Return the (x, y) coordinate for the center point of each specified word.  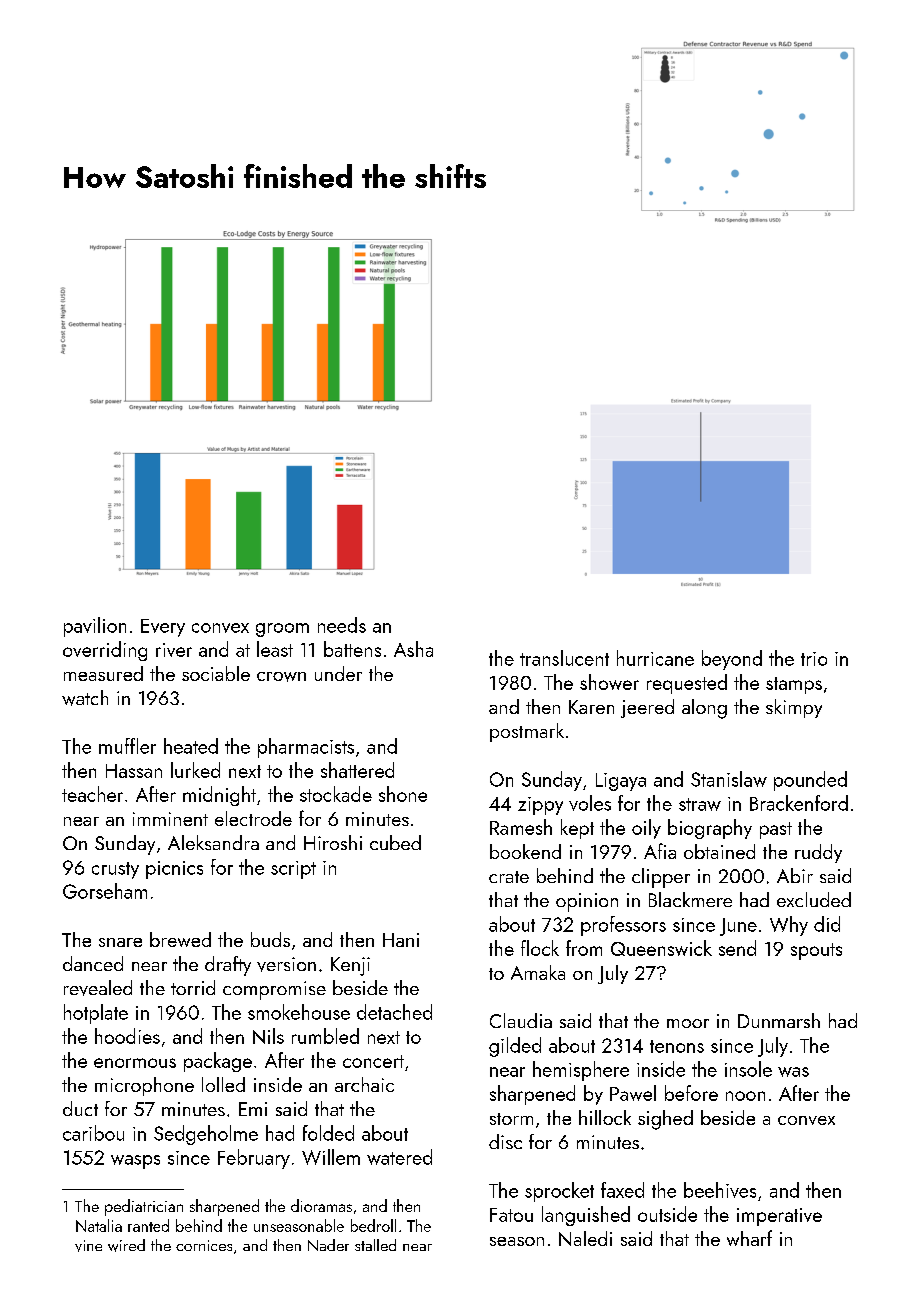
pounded (810, 781)
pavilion (95, 627)
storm (511, 1119)
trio (814, 659)
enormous (135, 1063)
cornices (204, 1245)
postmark (527, 732)
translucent (564, 658)
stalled (375, 1245)
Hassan (134, 771)
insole (748, 1069)
